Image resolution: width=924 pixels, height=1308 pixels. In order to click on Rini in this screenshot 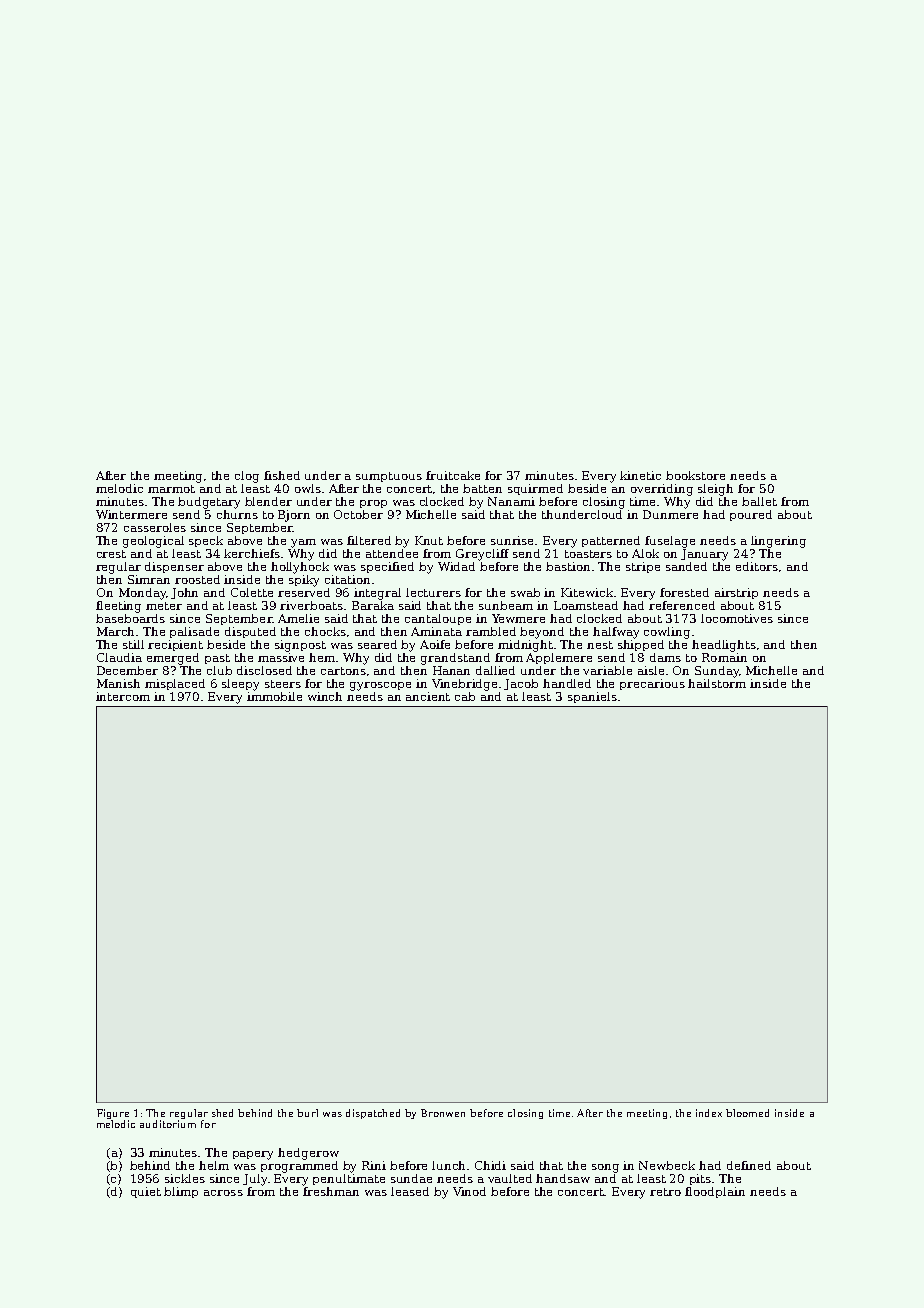, I will do `click(374, 1165)`.
